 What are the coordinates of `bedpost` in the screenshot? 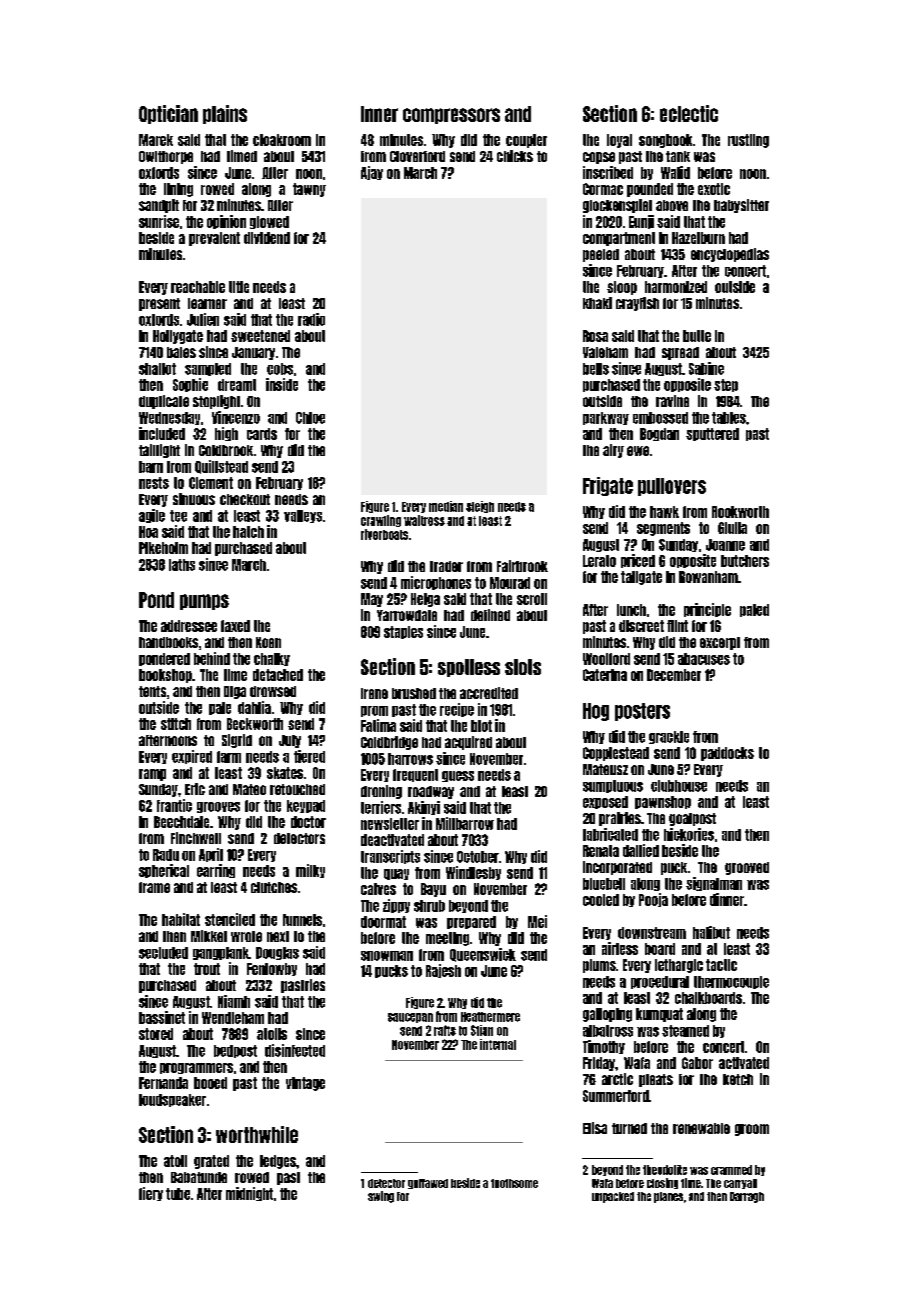 It's located at (235, 1051).
